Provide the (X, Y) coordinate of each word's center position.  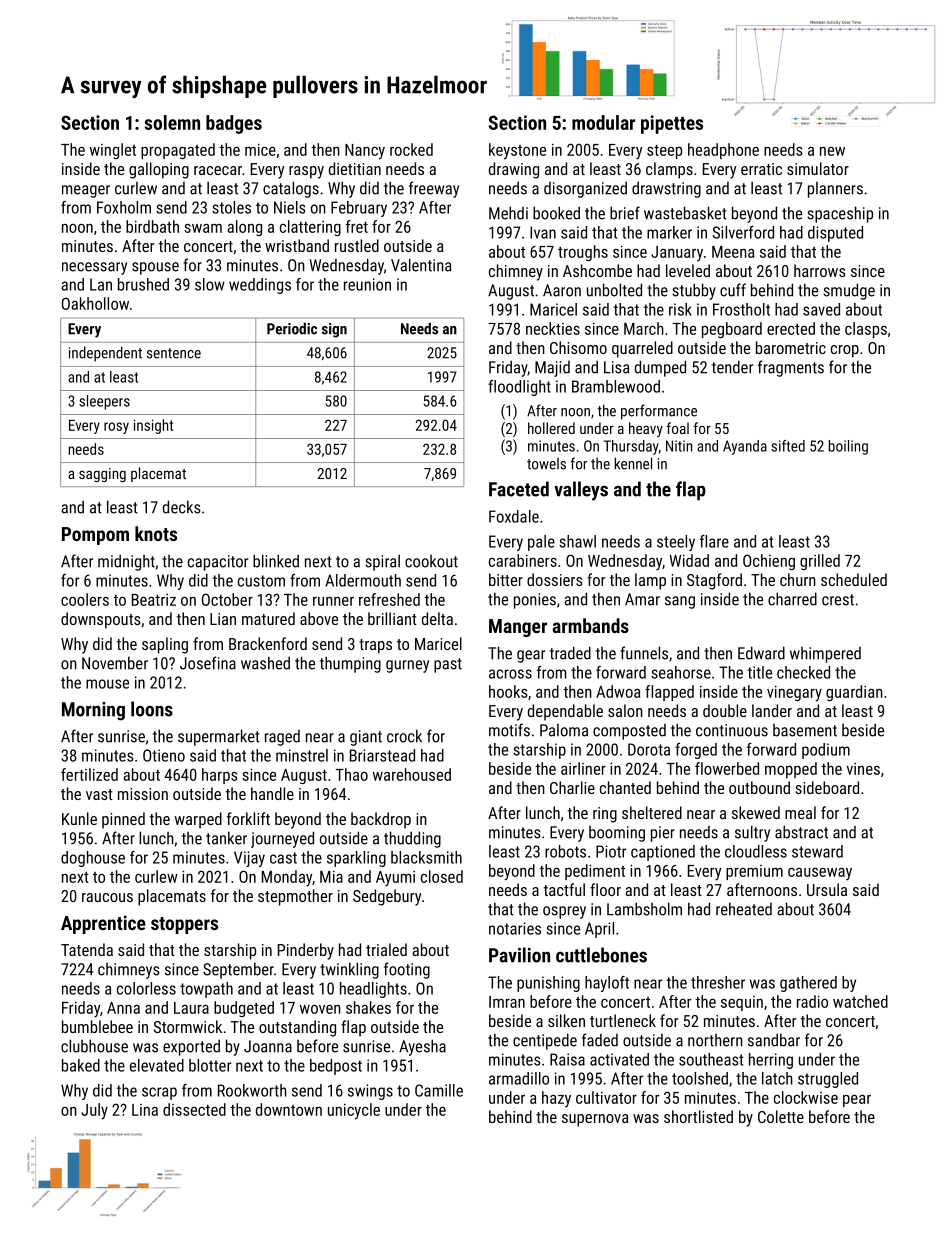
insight (153, 426)
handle (272, 793)
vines (863, 769)
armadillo (519, 1078)
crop (845, 351)
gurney (407, 666)
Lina (145, 1110)
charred (792, 599)
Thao (351, 774)
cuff (733, 290)
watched (860, 1001)
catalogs (291, 189)
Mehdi (508, 213)
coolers (85, 599)
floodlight (519, 388)
